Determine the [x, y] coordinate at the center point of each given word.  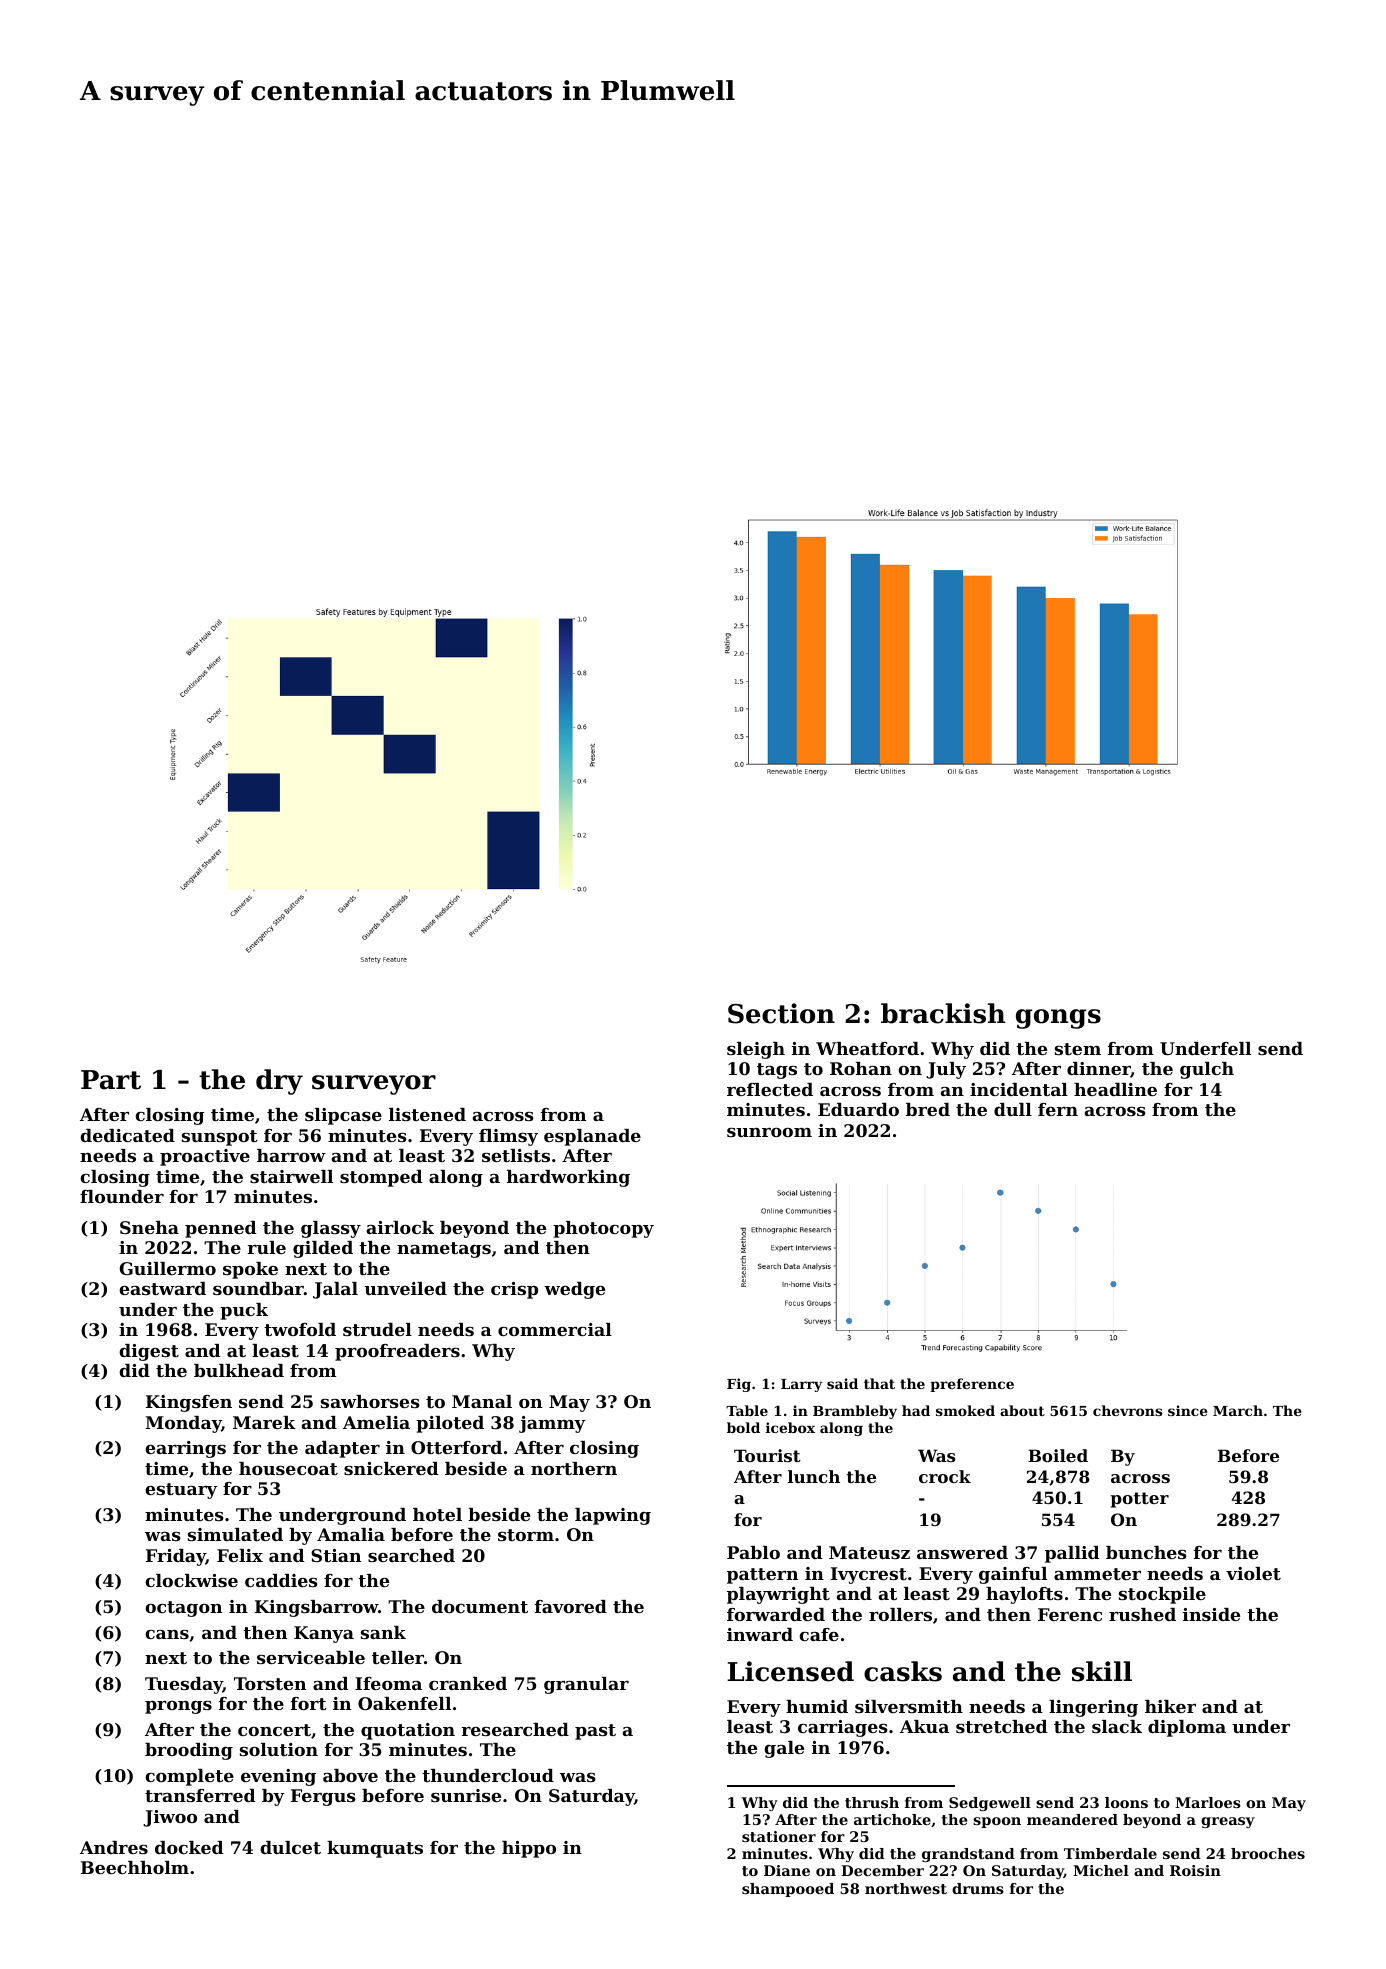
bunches [1146, 1552]
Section [781, 1013]
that [879, 1383]
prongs [178, 1707]
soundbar [258, 1288]
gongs [1058, 1019]
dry [279, 1082]
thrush [872, 1802]
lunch [814, 1476]
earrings [185, 1449]
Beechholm [135, 1867]
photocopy [603, 1229]
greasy [1228, 1822]
